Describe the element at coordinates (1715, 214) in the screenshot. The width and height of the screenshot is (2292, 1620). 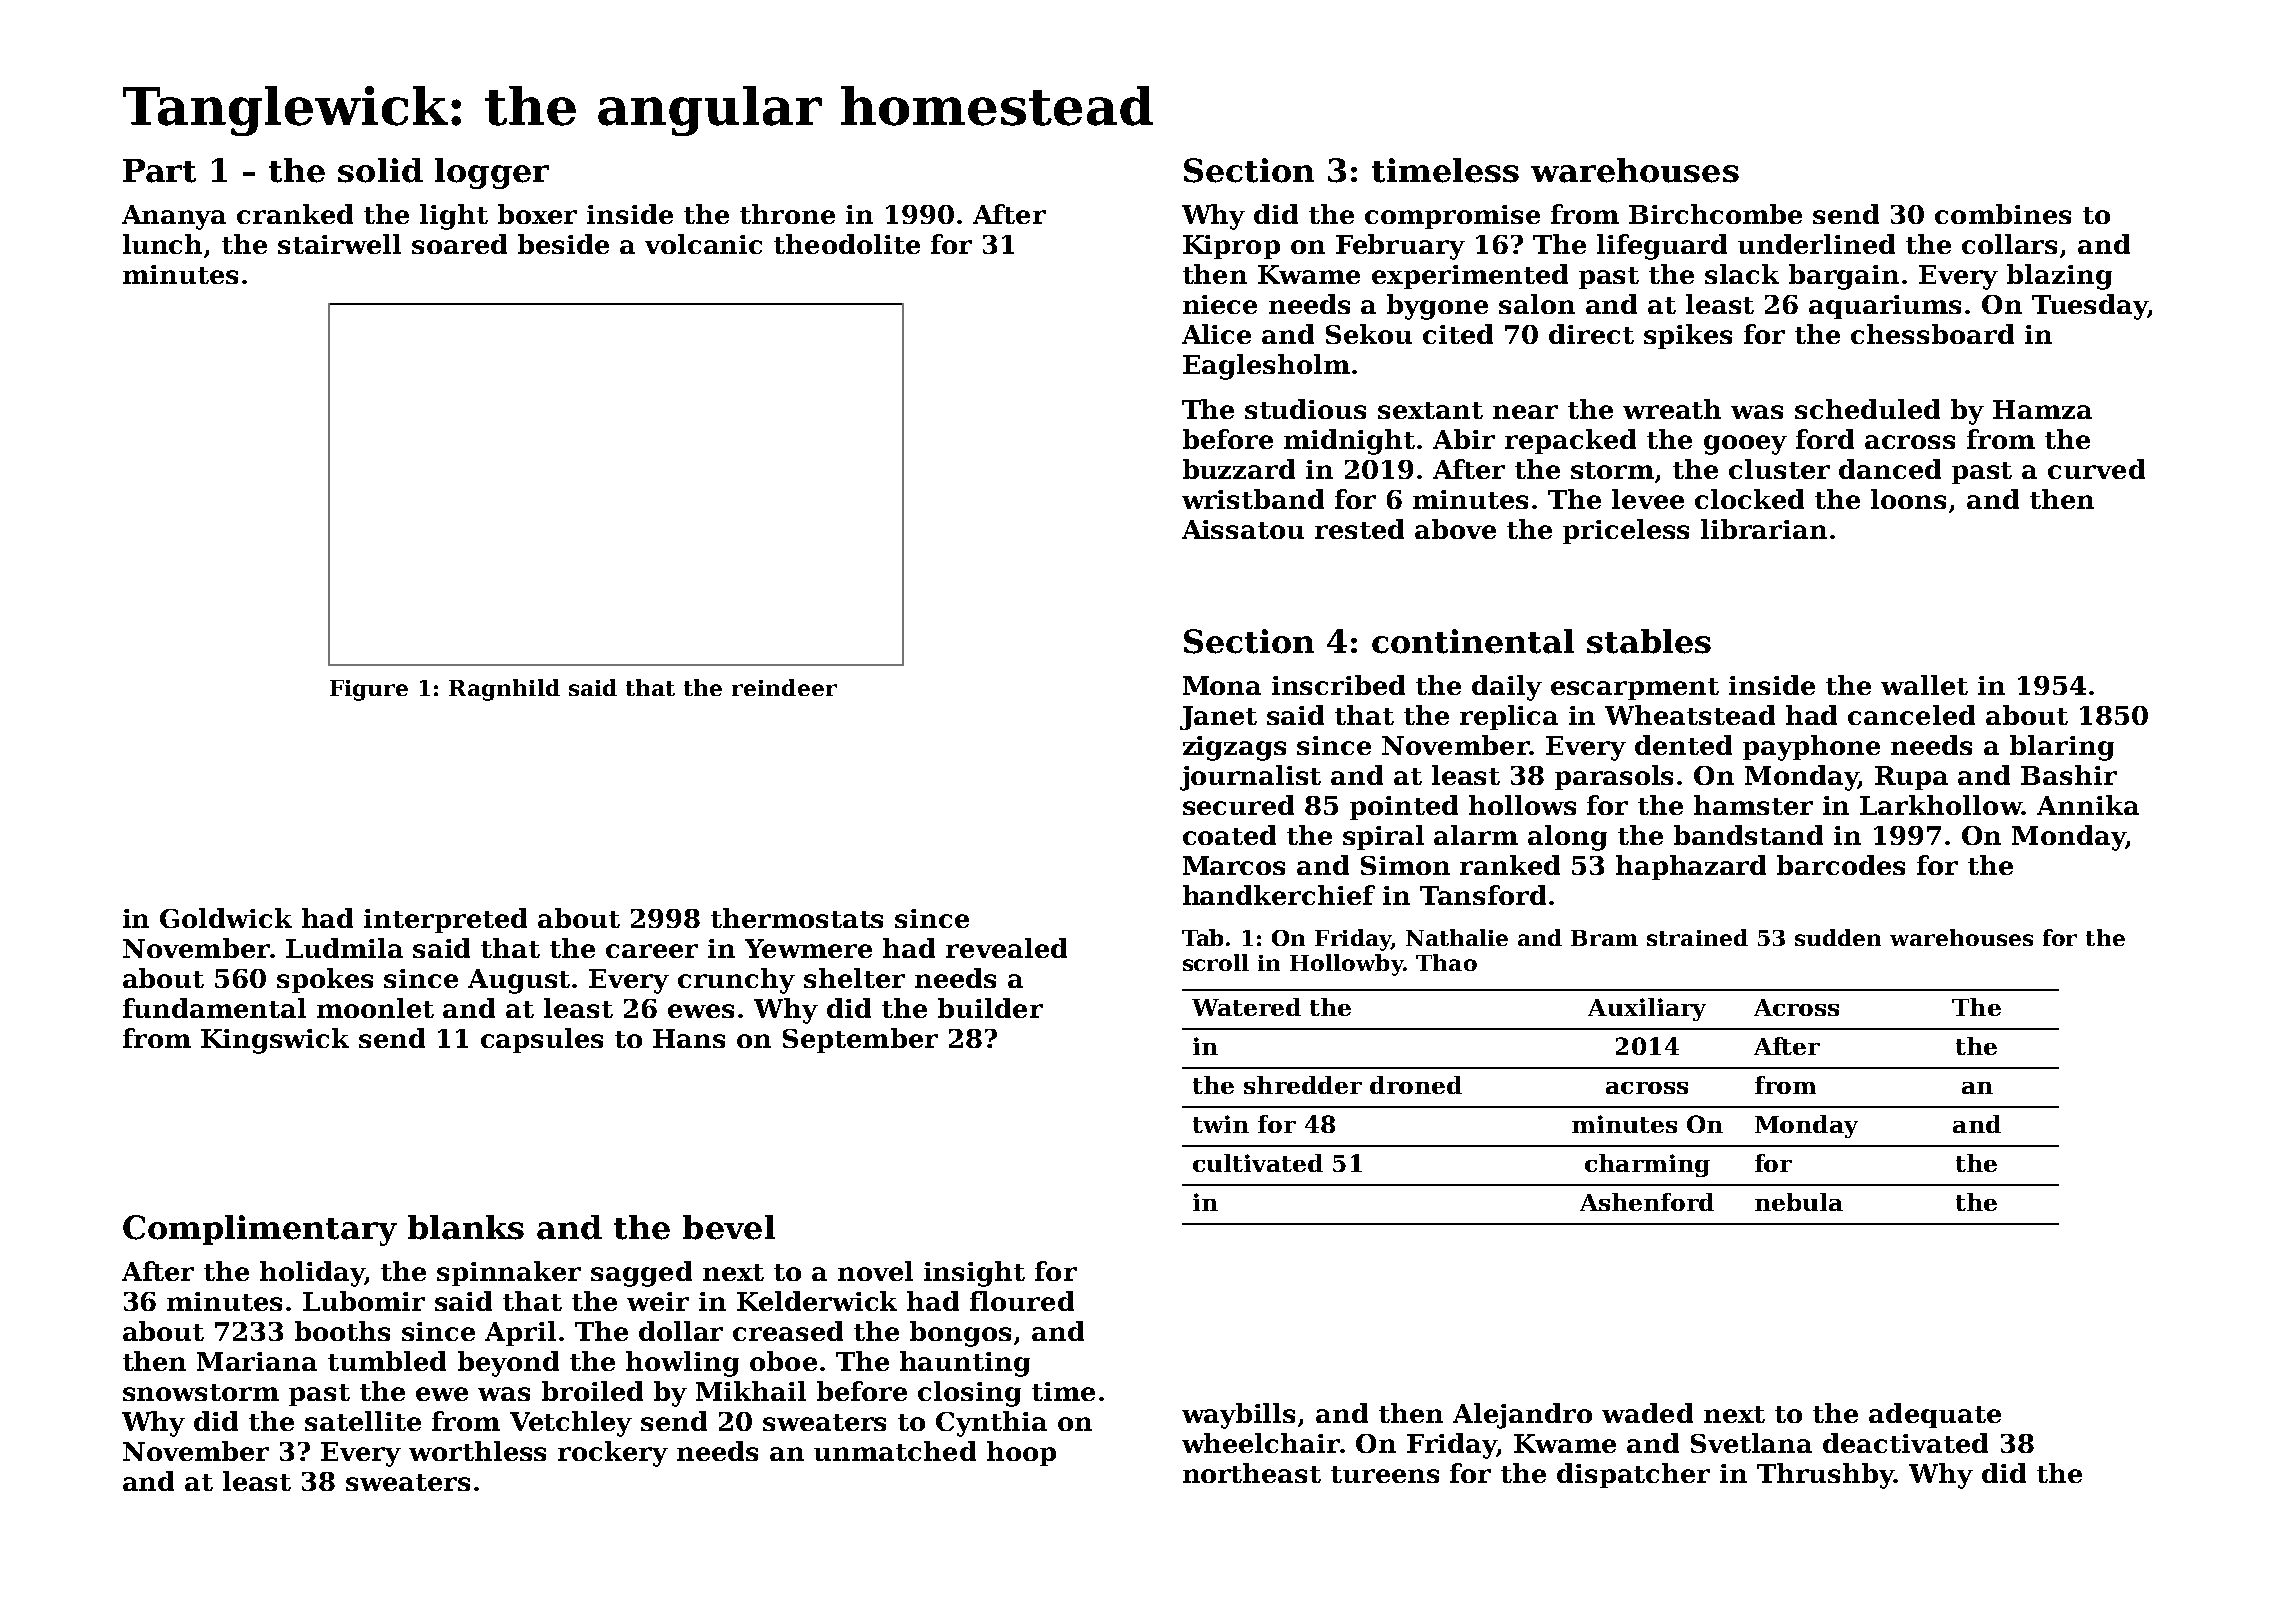
I see `Birchcombe` at that location.
